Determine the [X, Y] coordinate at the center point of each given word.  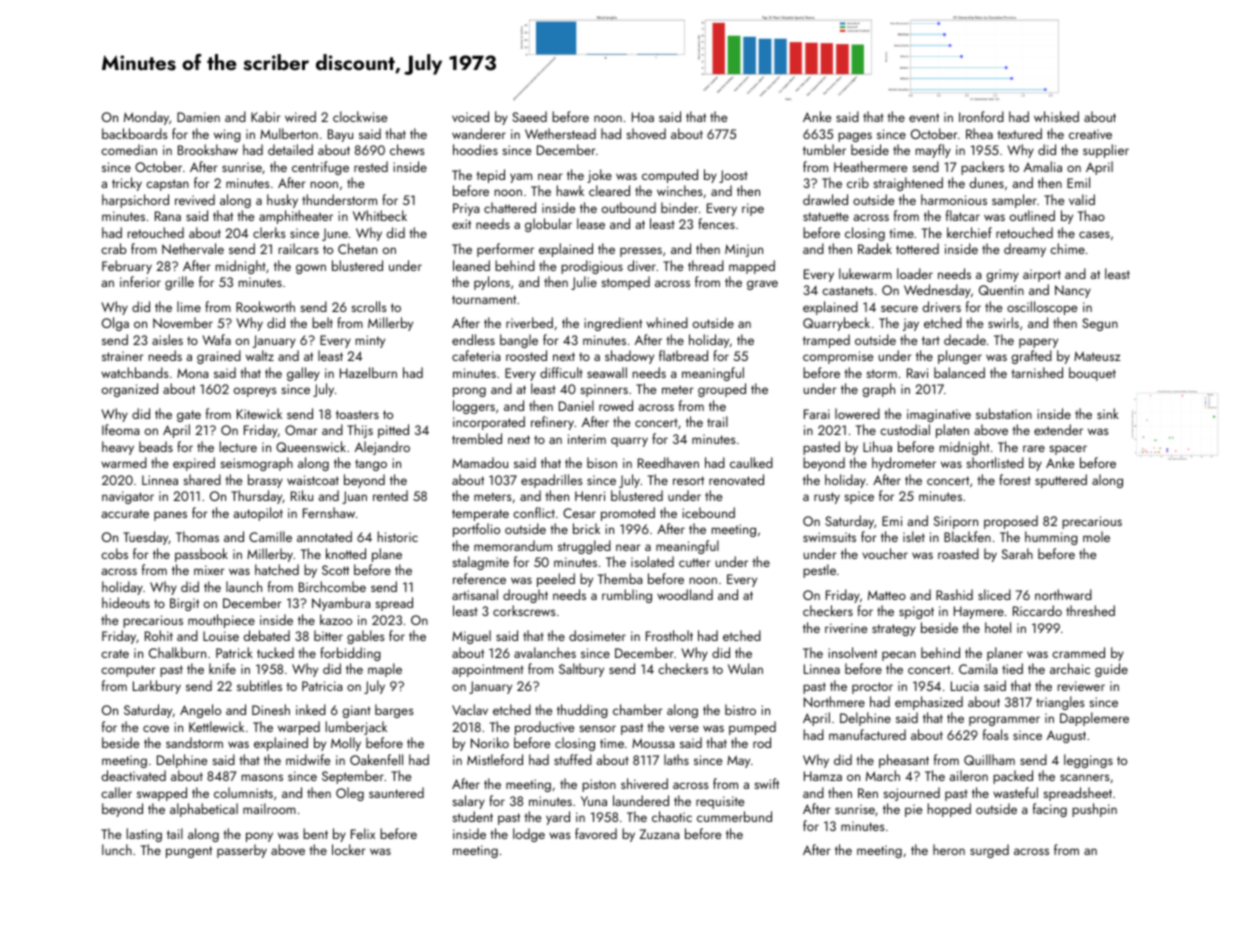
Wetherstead [560, 133]
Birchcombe [332, 586]
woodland [685, 594]
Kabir [266, 116]
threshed [1090, 610]
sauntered [396, 792]
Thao [1091, 215]
